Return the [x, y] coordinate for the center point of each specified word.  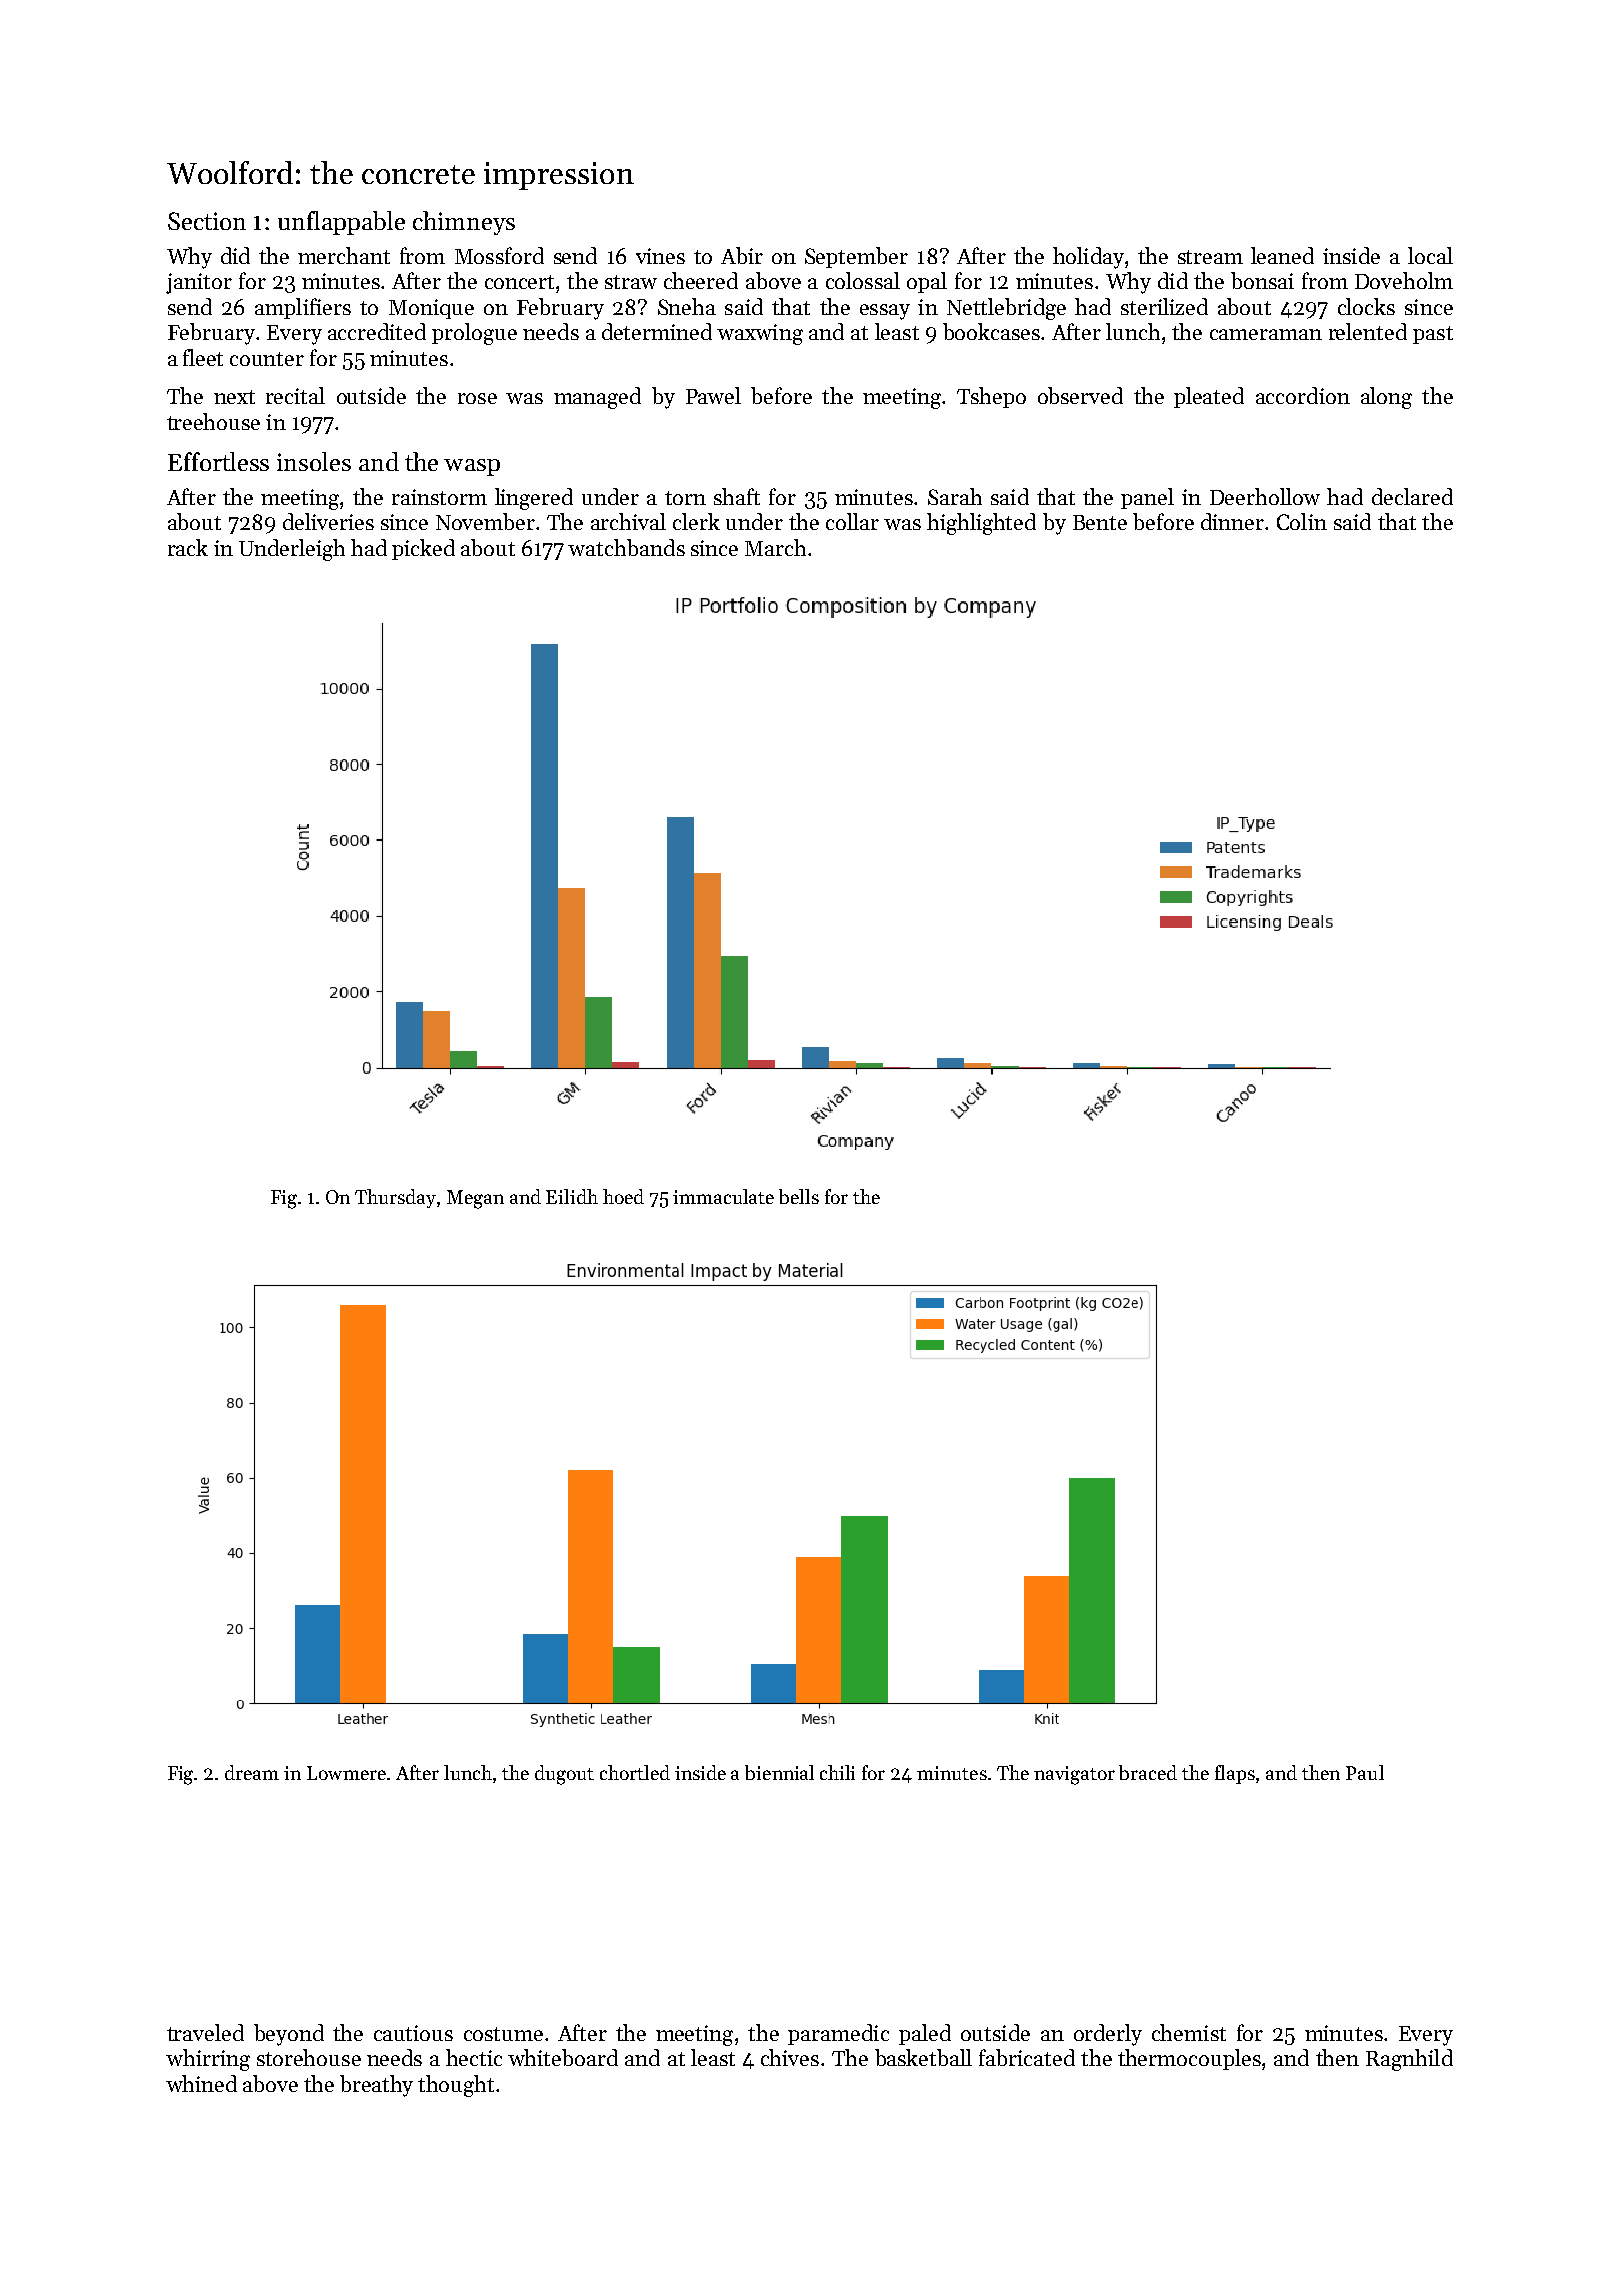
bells [799, 1196]
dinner [1232, 521]
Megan [475, 1199]
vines [660, 256]
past [1433, 335]
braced [1148, 1772]
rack [188, 547]
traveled [205, 2032]
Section [207, 221]
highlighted [981, 524]
